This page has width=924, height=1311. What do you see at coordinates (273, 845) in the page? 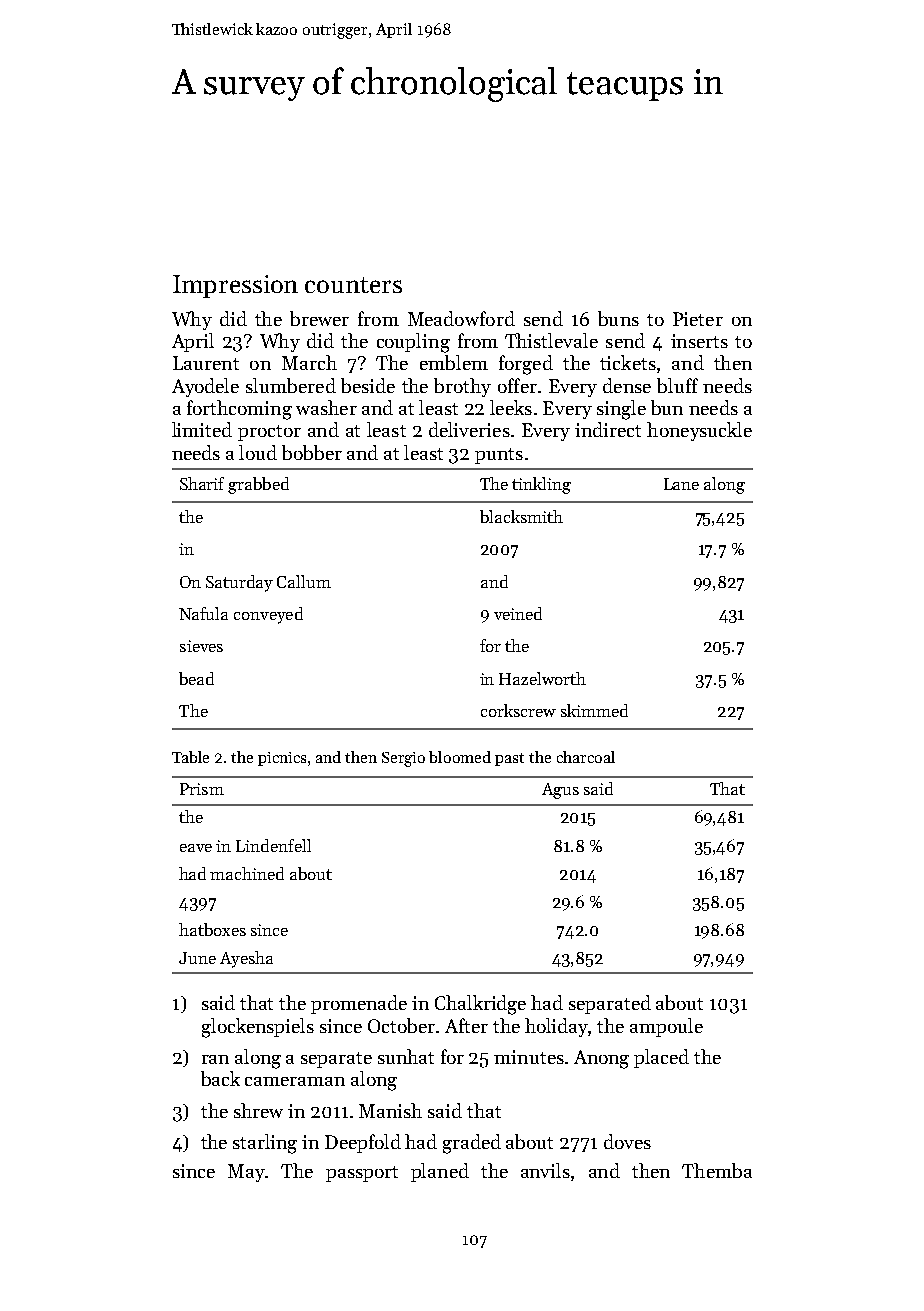
I see `Lindenfell` at bounding box center [273, 845].
